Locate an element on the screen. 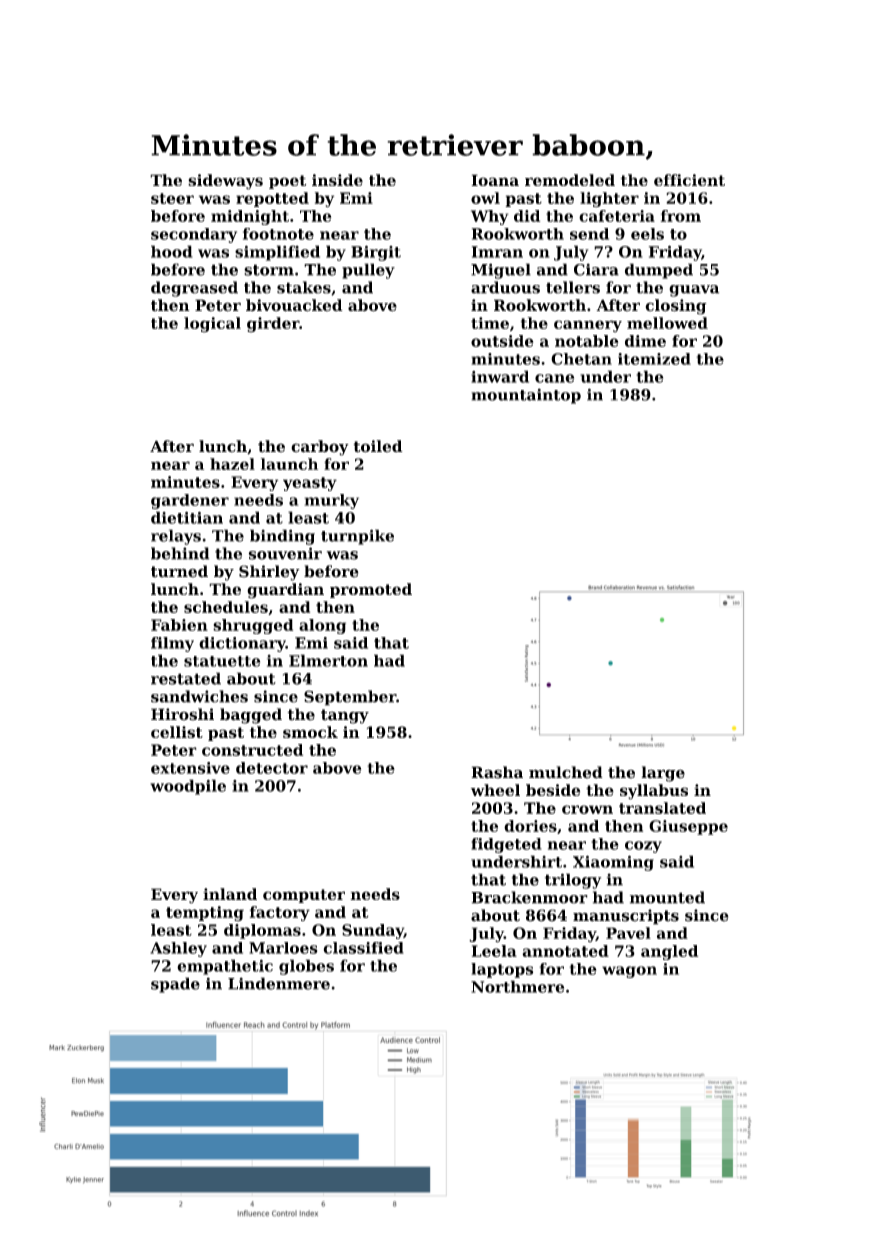 This screenshot has height=1254, width=884. itemized is located at coordinates (654, 359).
